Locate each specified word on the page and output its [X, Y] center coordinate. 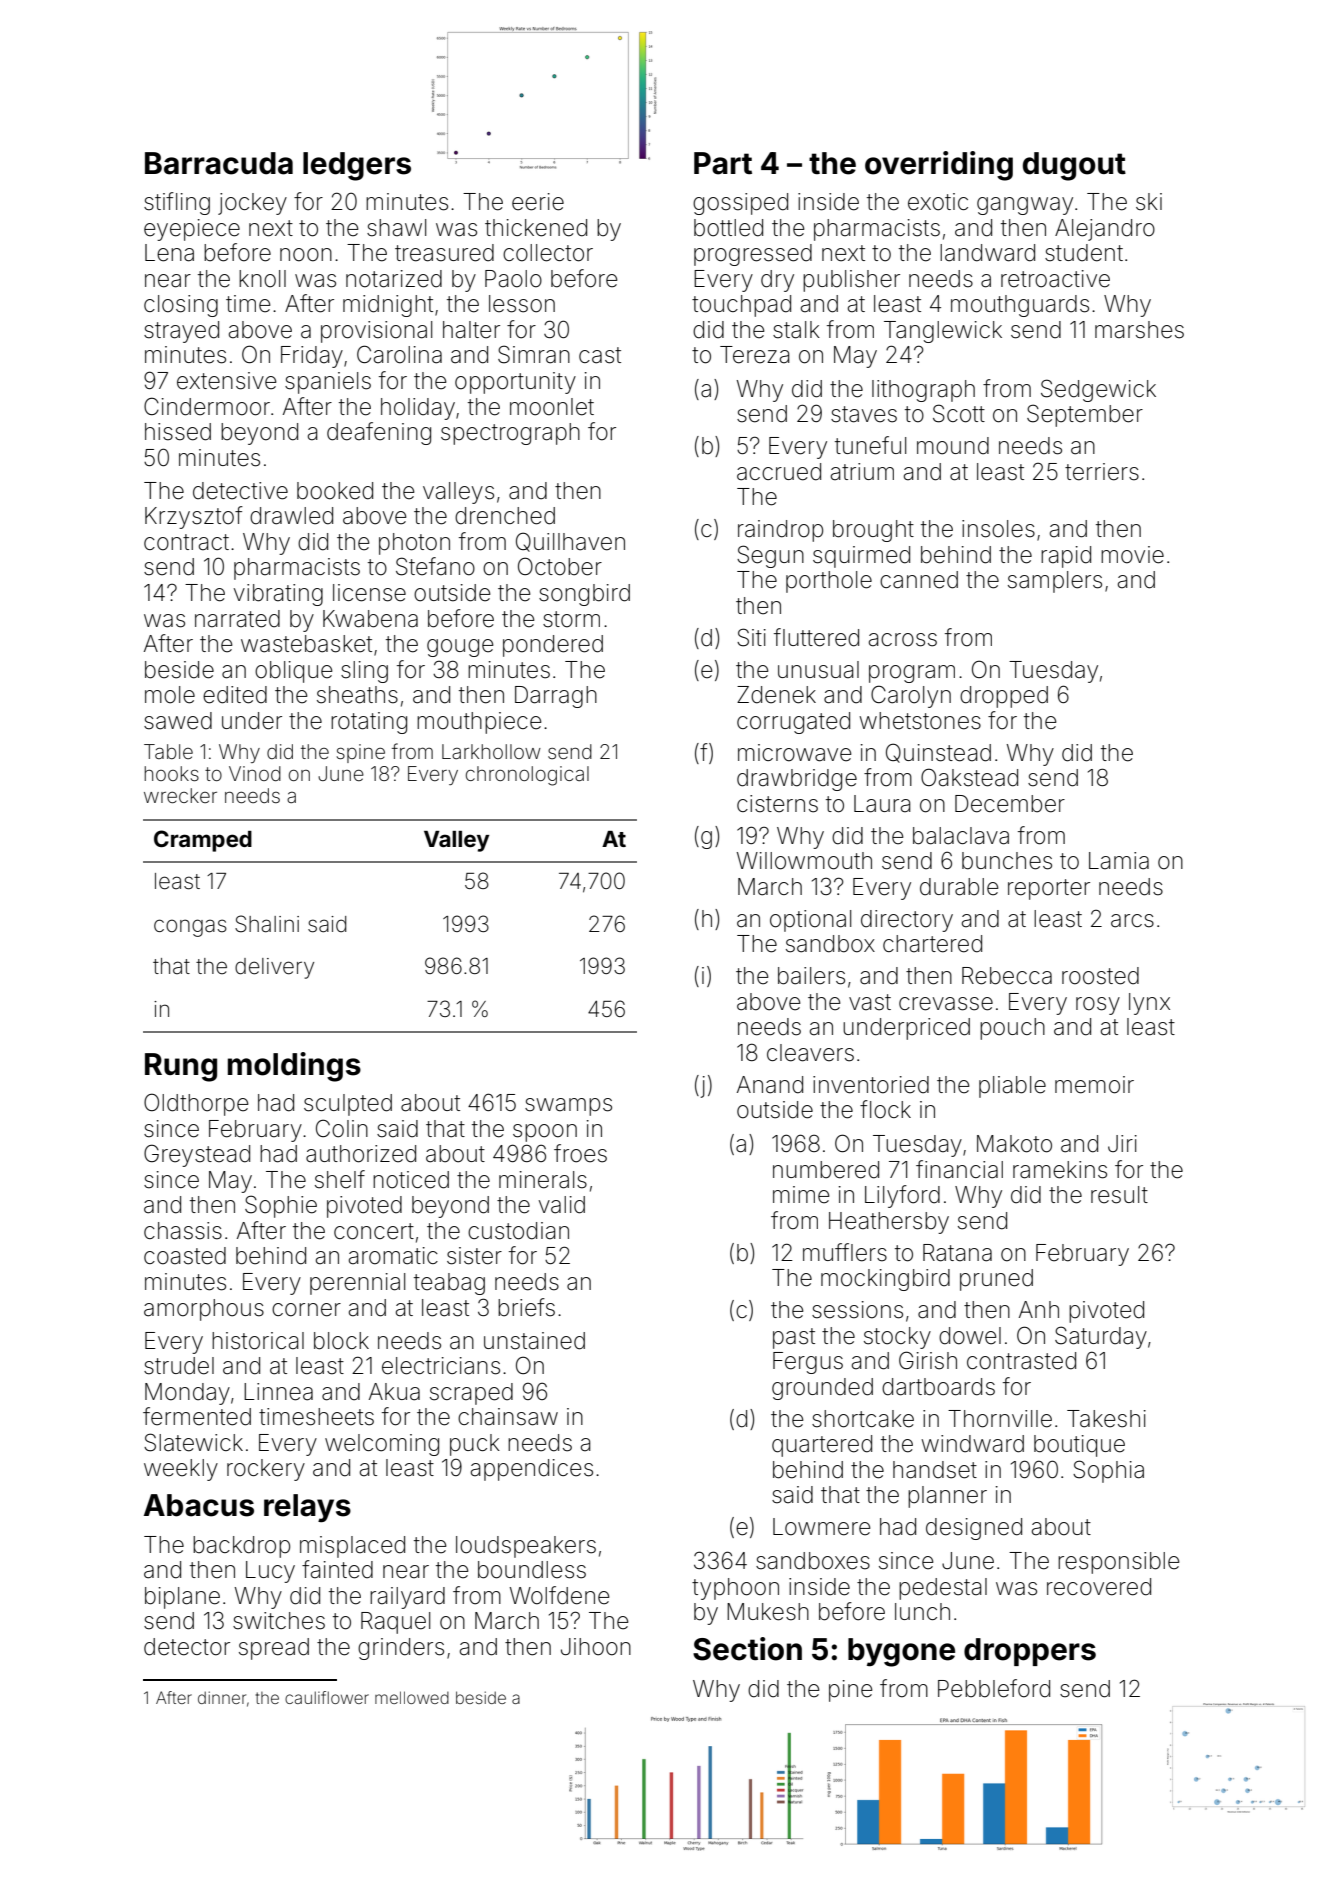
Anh [1039, 1309]
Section [747, 1649]
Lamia [1119, 861]
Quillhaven [570, 542]
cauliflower [327, 1697]
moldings [294, 1067]
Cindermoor [207, 406]
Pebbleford [994, 1688]
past [794, 1338]
